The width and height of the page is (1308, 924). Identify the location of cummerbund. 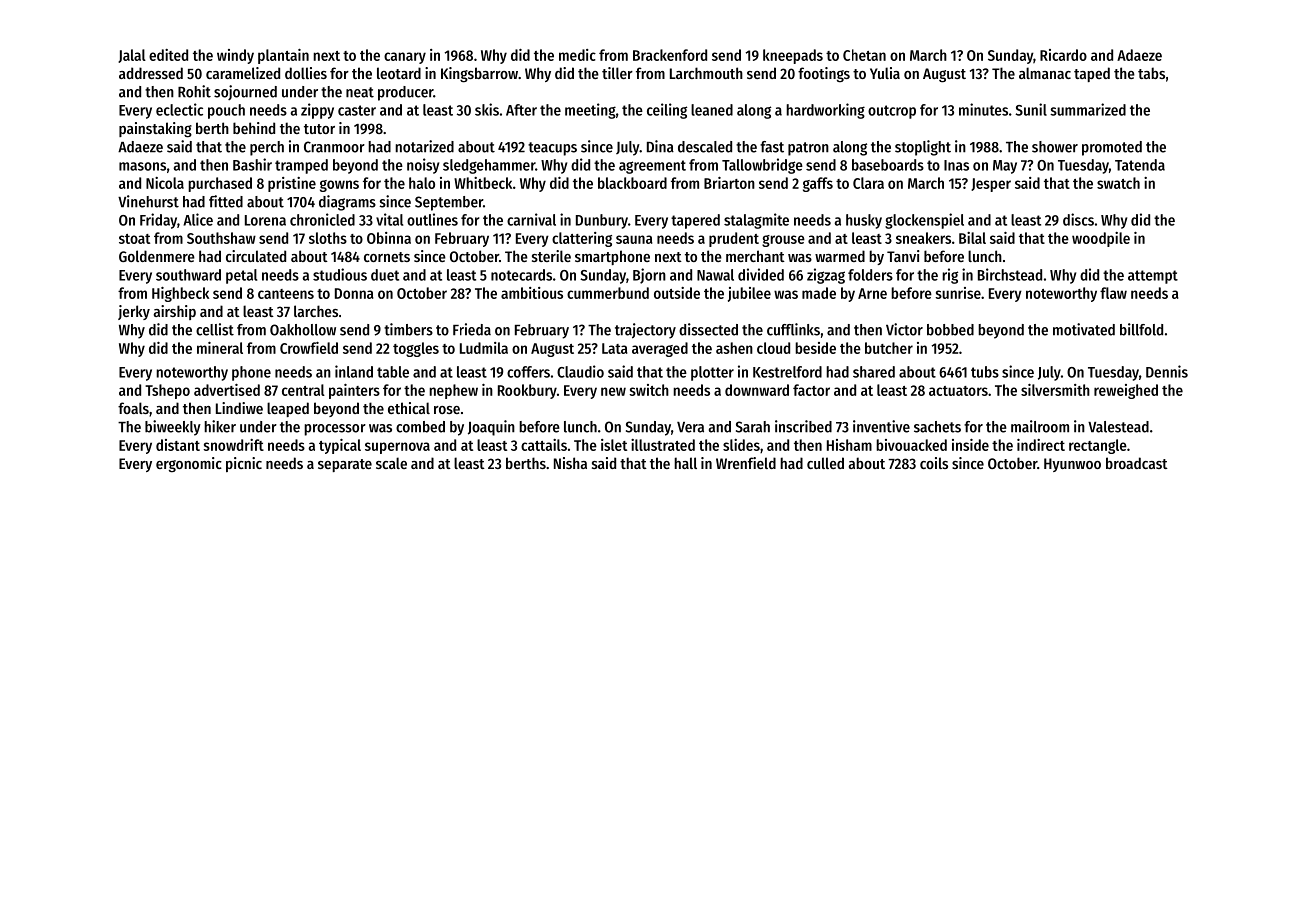
(608, 293).
